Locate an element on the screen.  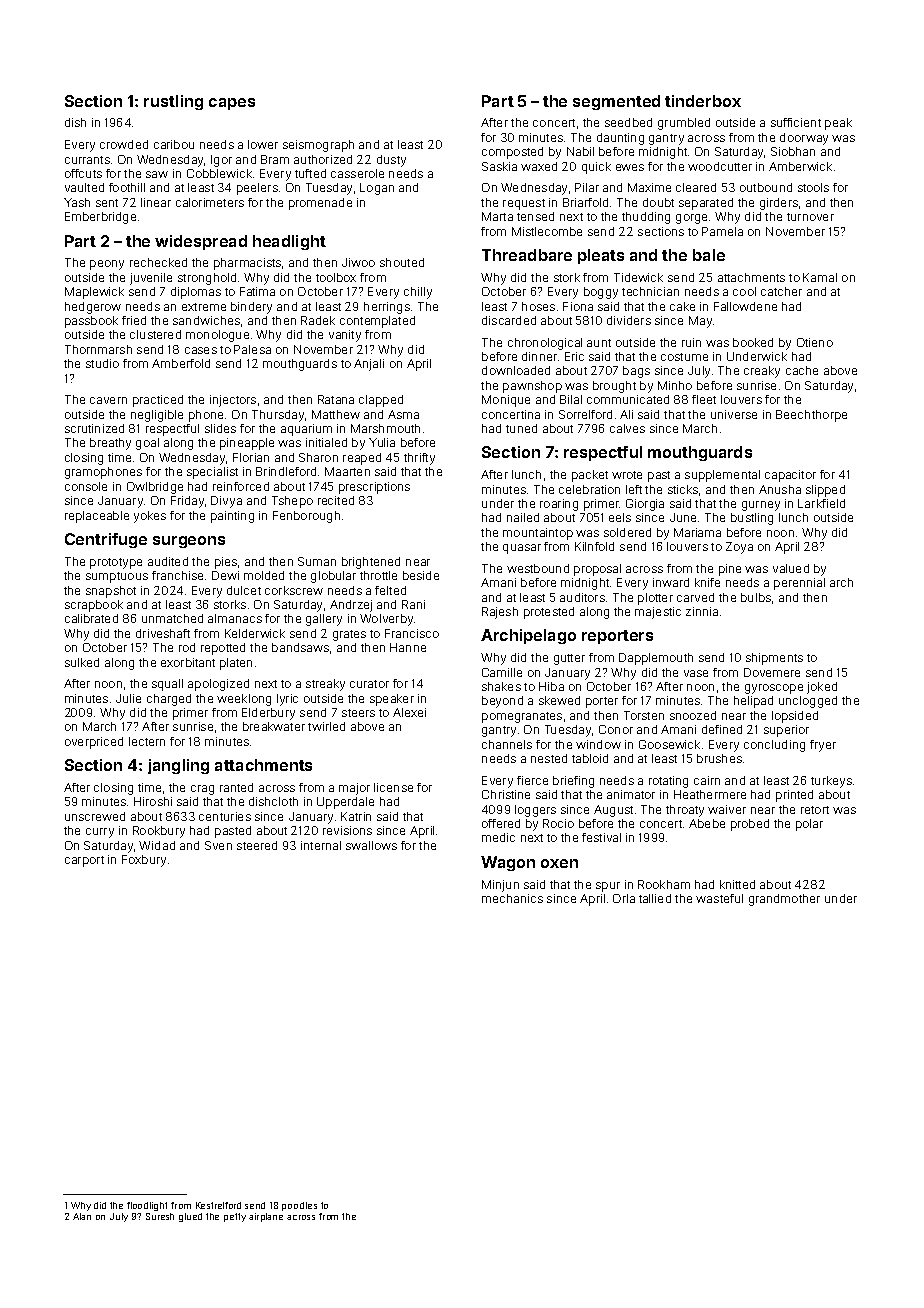
revisions is located at coordinates (347, 830).
